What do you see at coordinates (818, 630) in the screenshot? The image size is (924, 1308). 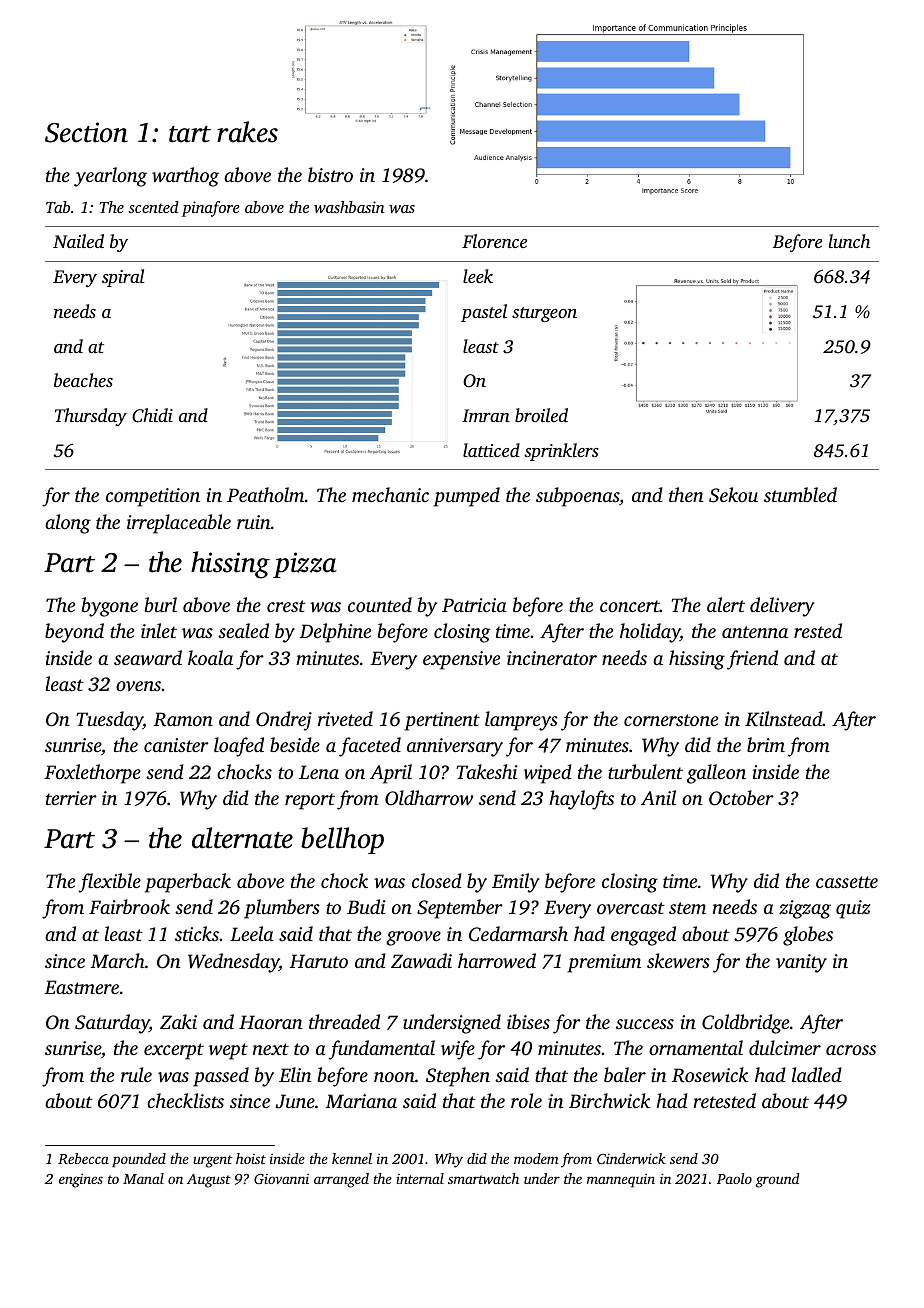 I see `rested` at bounding box center [818, 630].
